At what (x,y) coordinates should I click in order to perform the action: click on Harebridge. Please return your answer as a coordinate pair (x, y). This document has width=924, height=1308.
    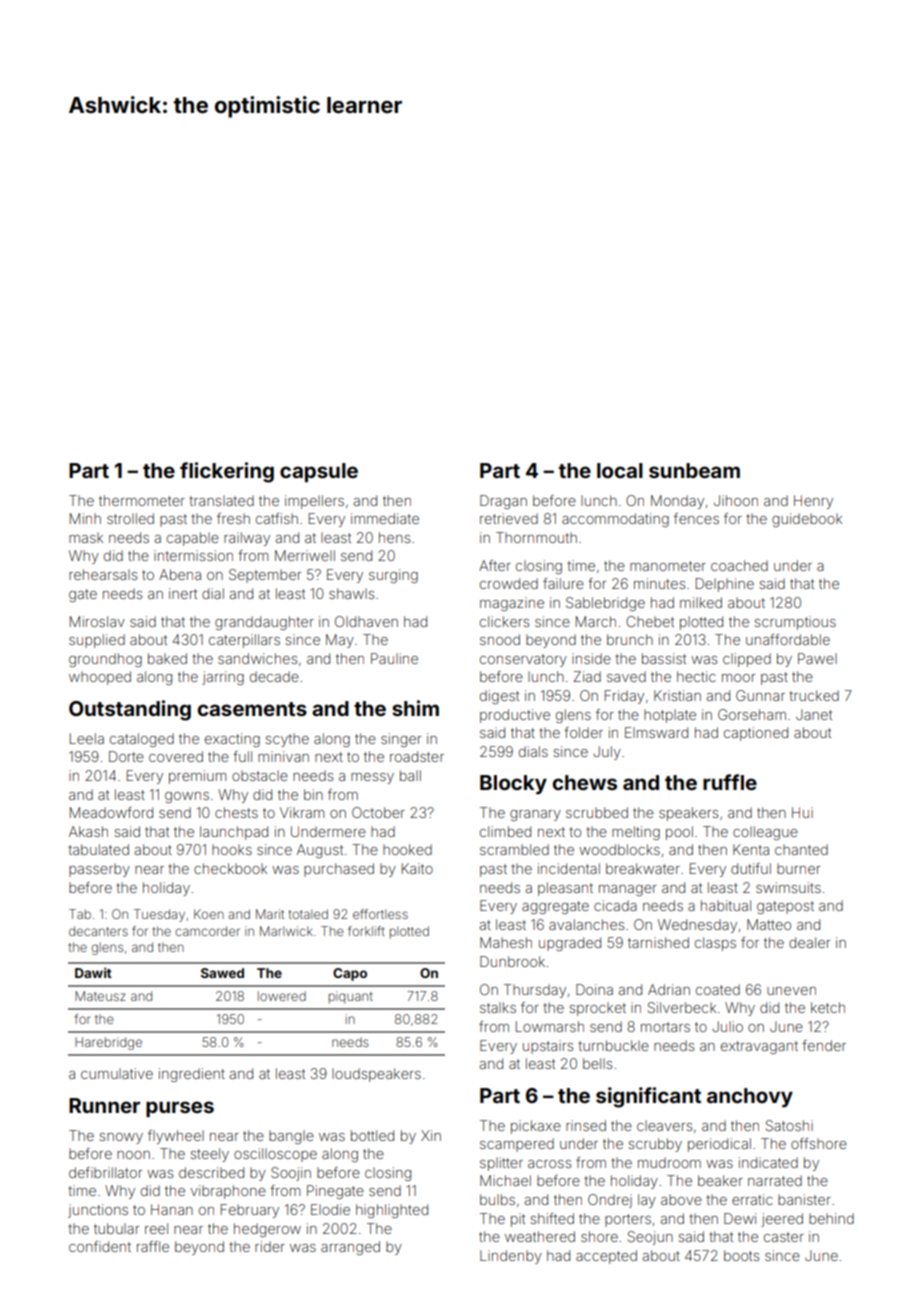
    Looking at the image, I should click on (108, 1043).
